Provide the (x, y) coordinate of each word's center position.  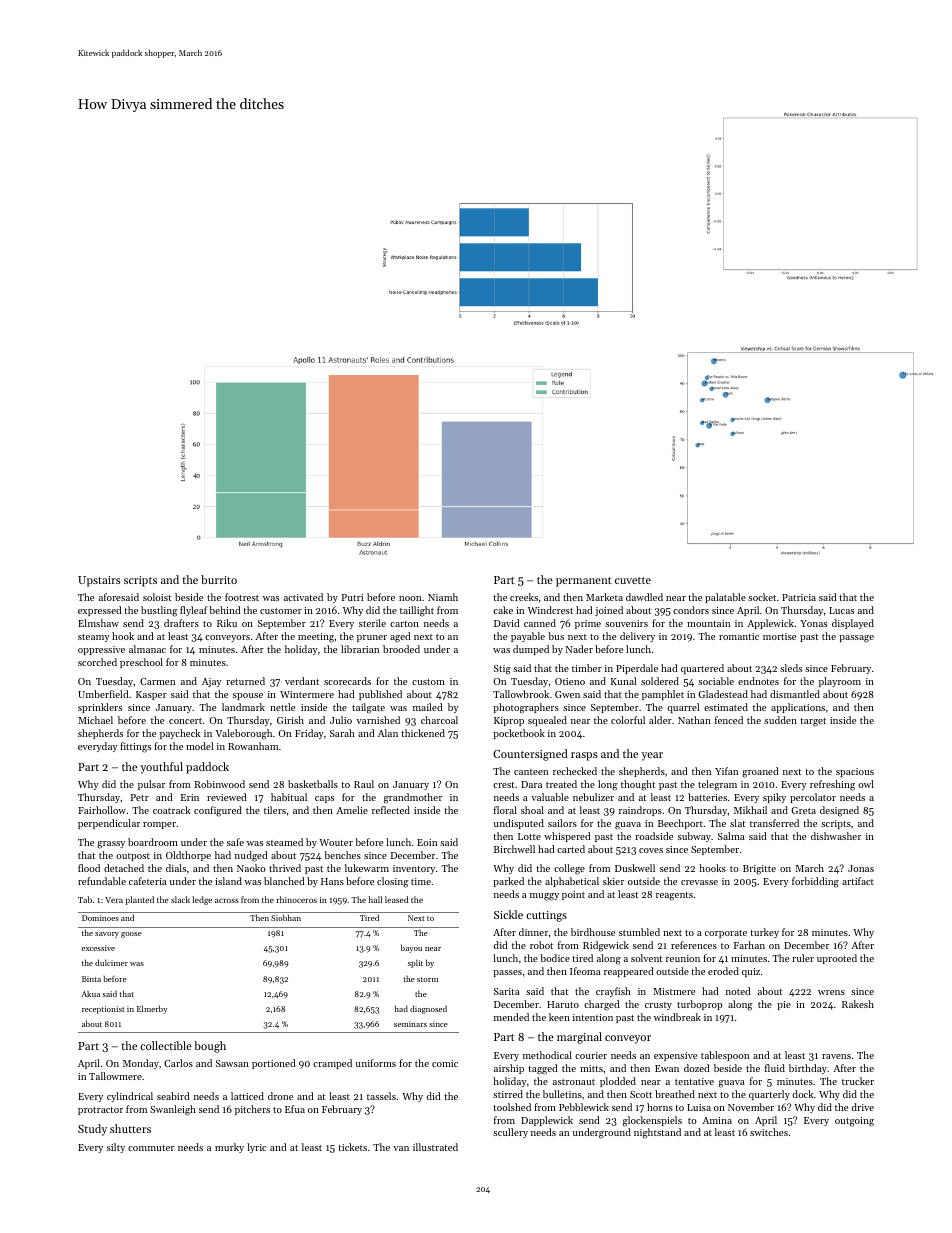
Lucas (841, 610)
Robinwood (220, 784)
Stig (502, 670)
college (569, 869)
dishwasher (836, 836)
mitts (591, 1068)
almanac (147, 649)
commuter (151, 1148)
